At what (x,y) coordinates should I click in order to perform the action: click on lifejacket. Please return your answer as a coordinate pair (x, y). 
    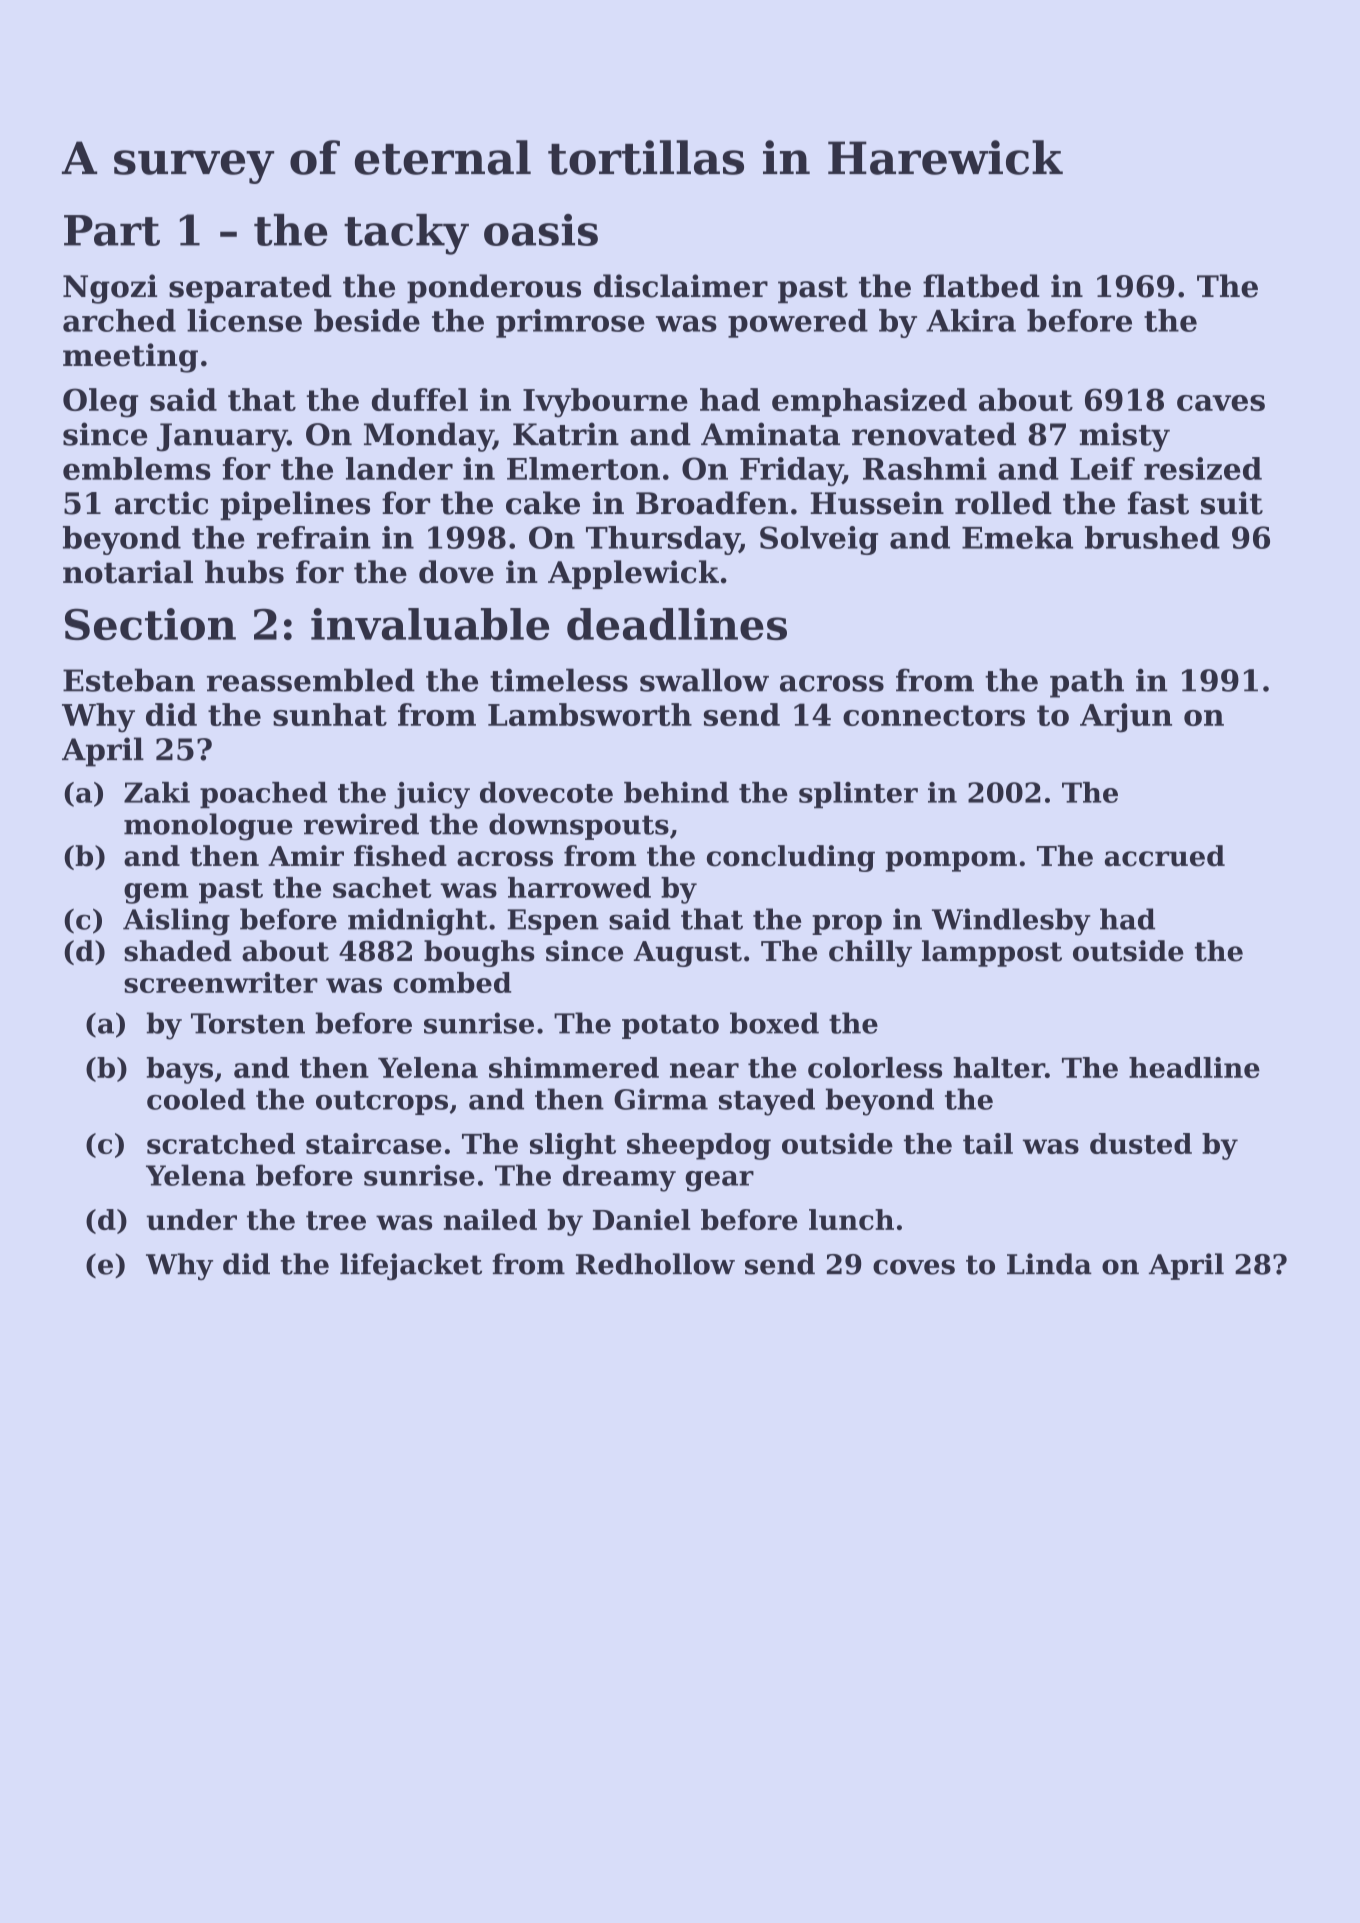
    Looking at the image, I should click on (411, 1266).
